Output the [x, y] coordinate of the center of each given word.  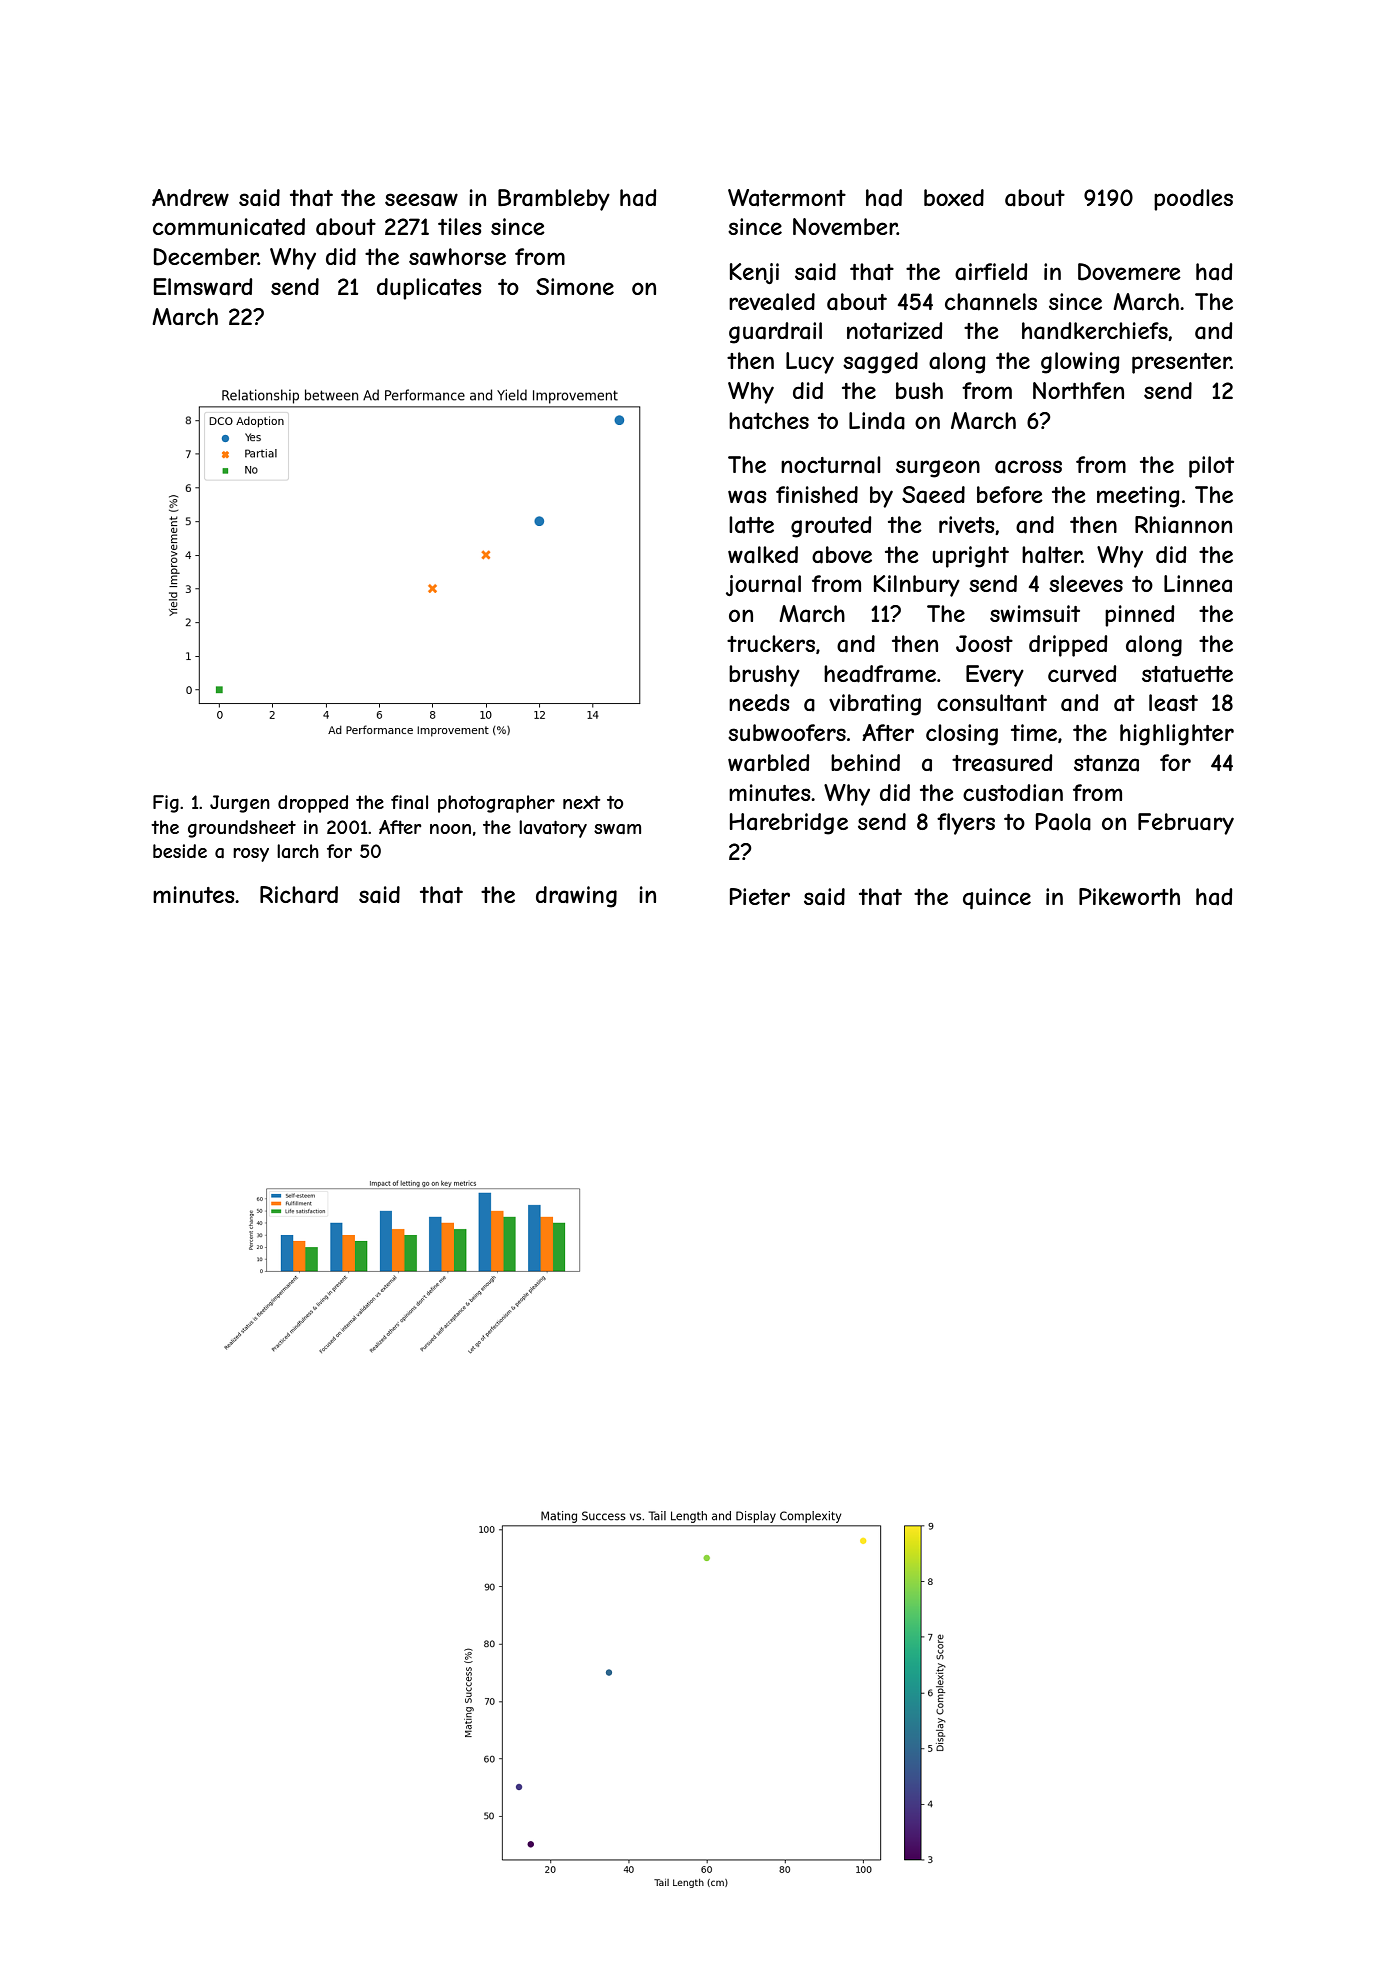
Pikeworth [1129, 896]
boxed [954, 197]
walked [763, 555]
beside [180, 851]
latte [751, 525]
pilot [1211, 467]
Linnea [1198, 584]
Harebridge [789, 824]
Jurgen [240, 804]
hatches [769, 421]
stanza [1106, 763]
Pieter [760, 896]
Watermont [787, 198]
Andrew [190, 197]
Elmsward [203, 287]
